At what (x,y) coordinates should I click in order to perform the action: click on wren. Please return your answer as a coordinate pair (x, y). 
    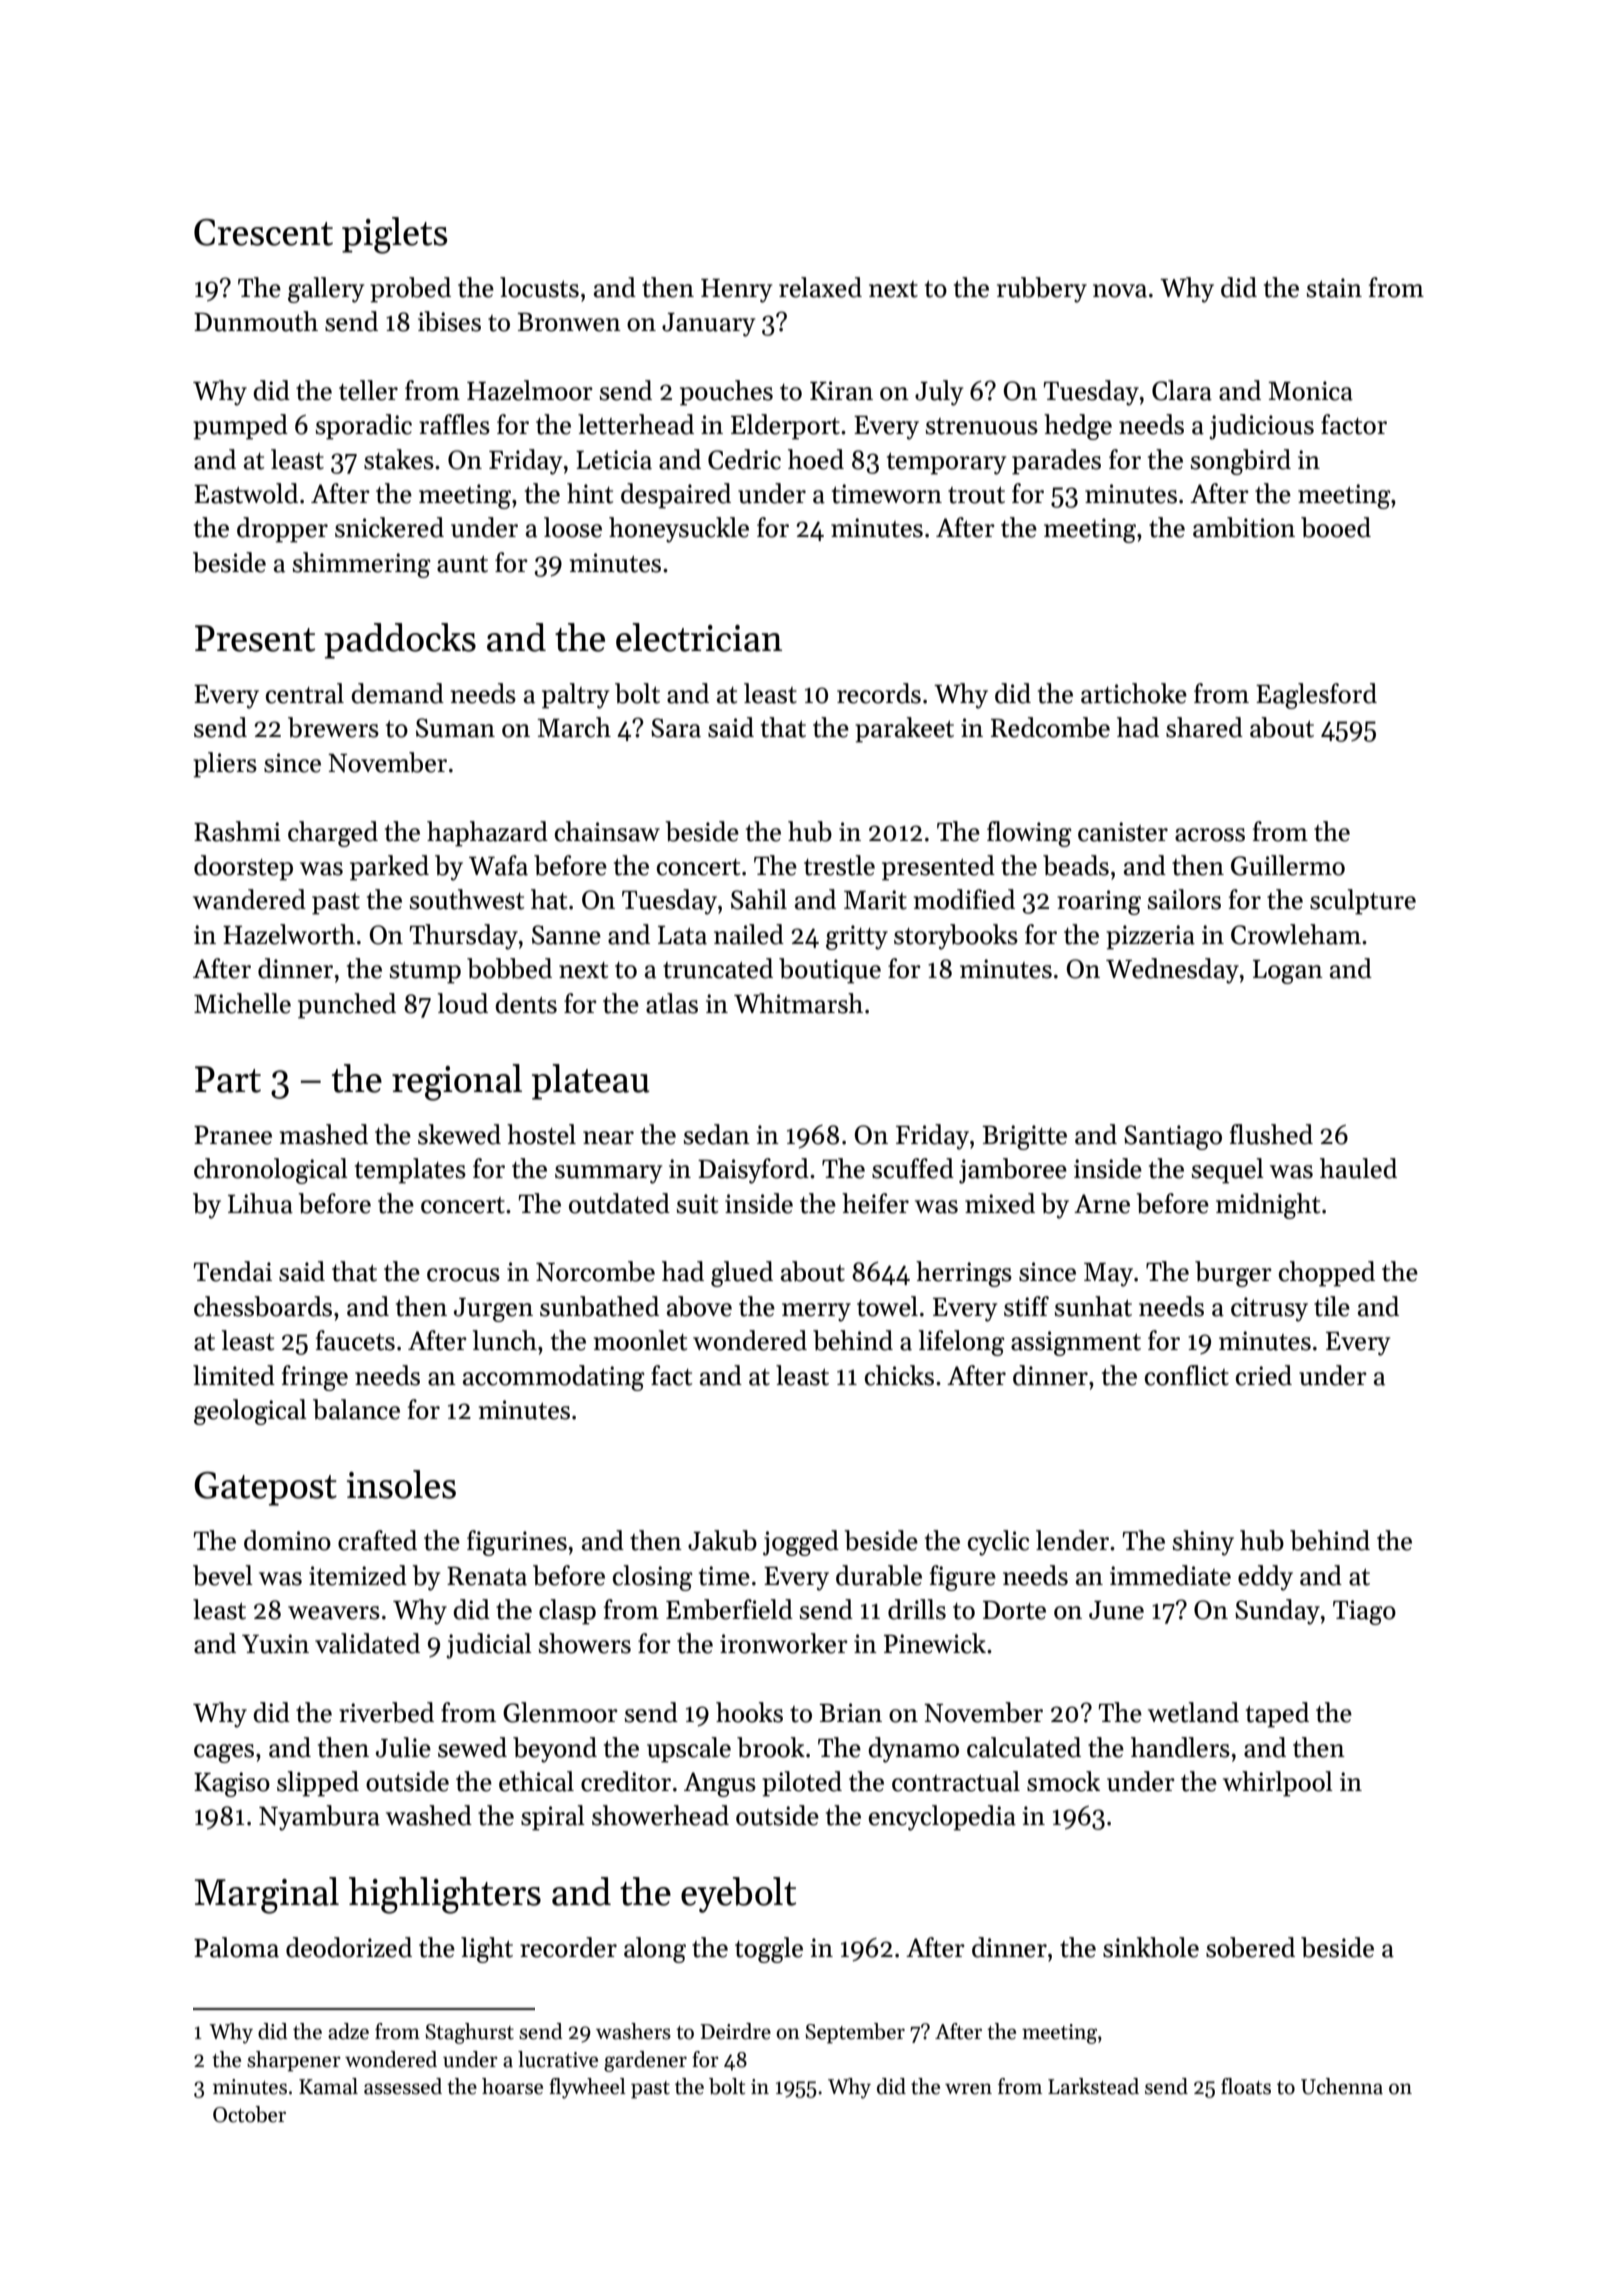
    Looking at the image, I should click on (968, 2089).
